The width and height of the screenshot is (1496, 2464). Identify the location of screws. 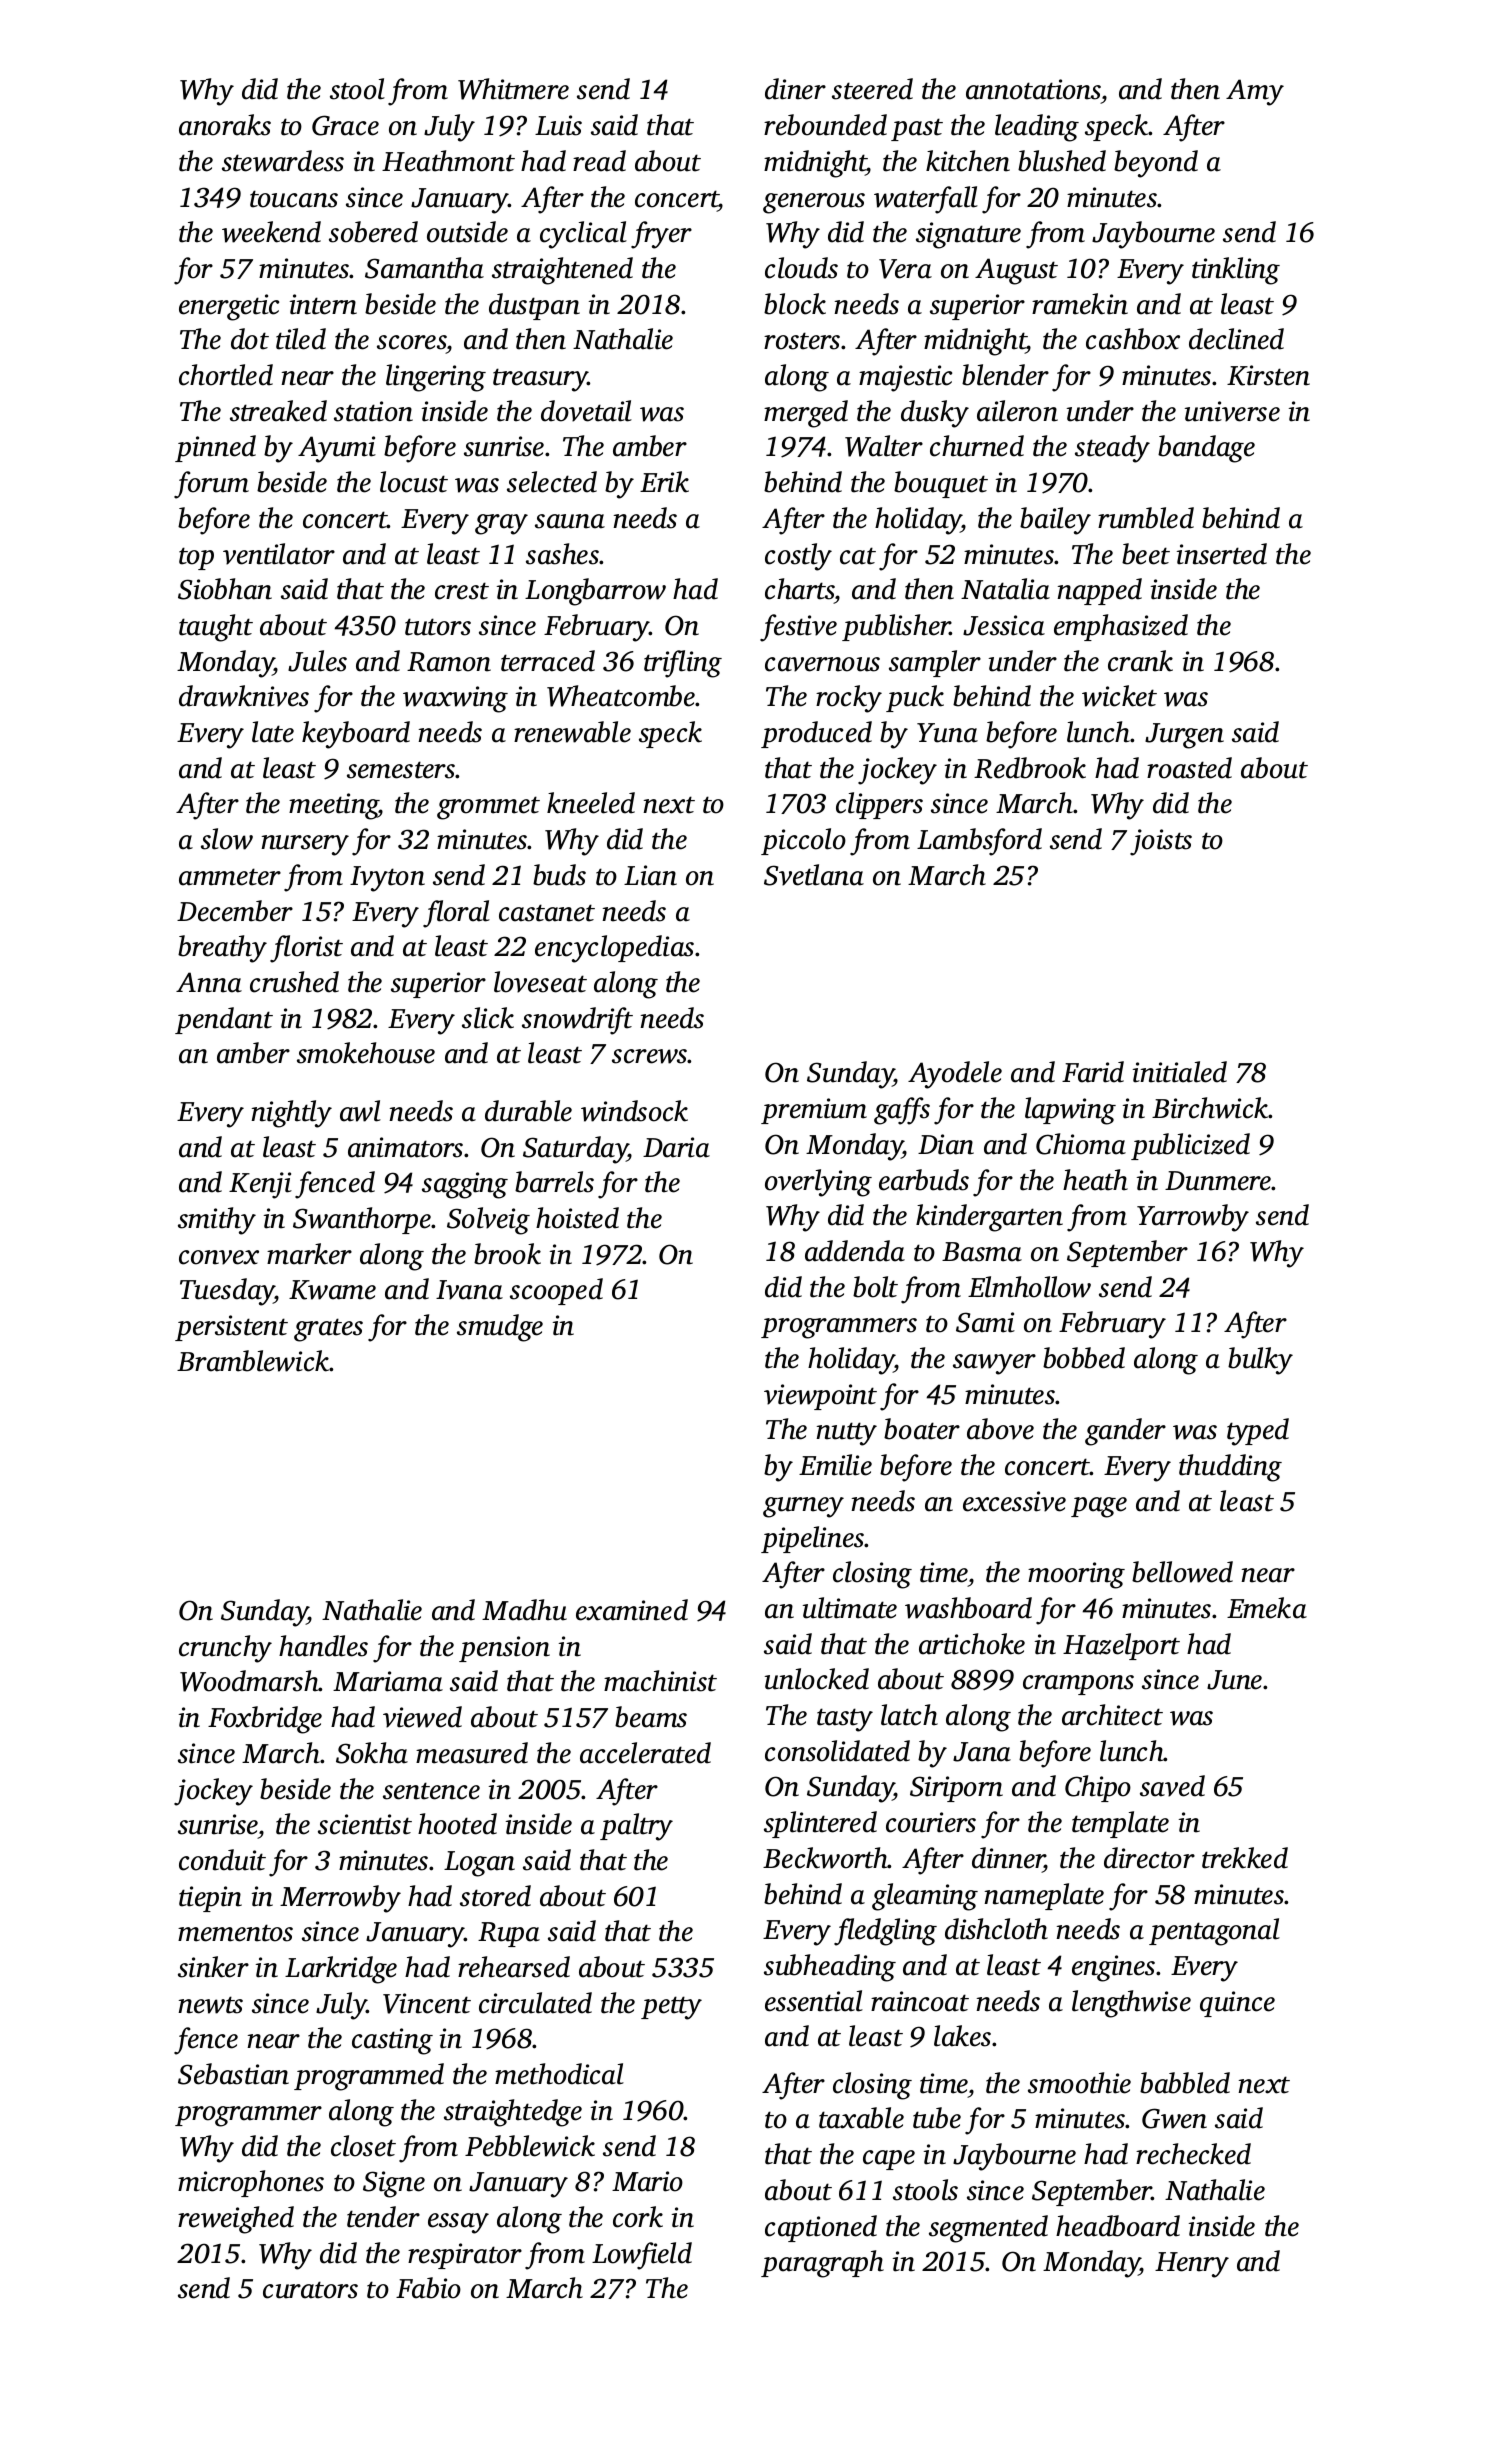
(650, 1056).
